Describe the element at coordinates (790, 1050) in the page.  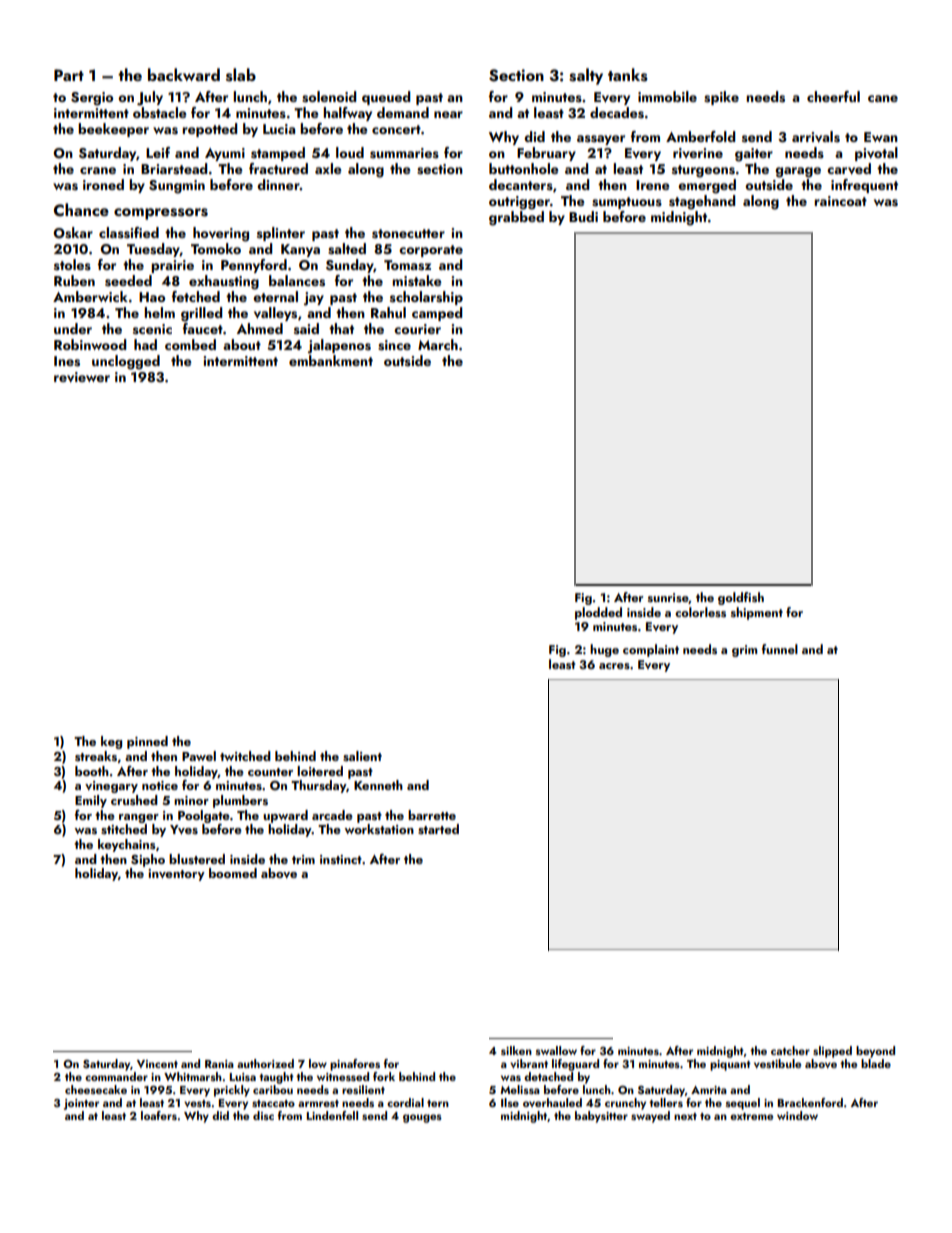
I see `catcher` at that location.
